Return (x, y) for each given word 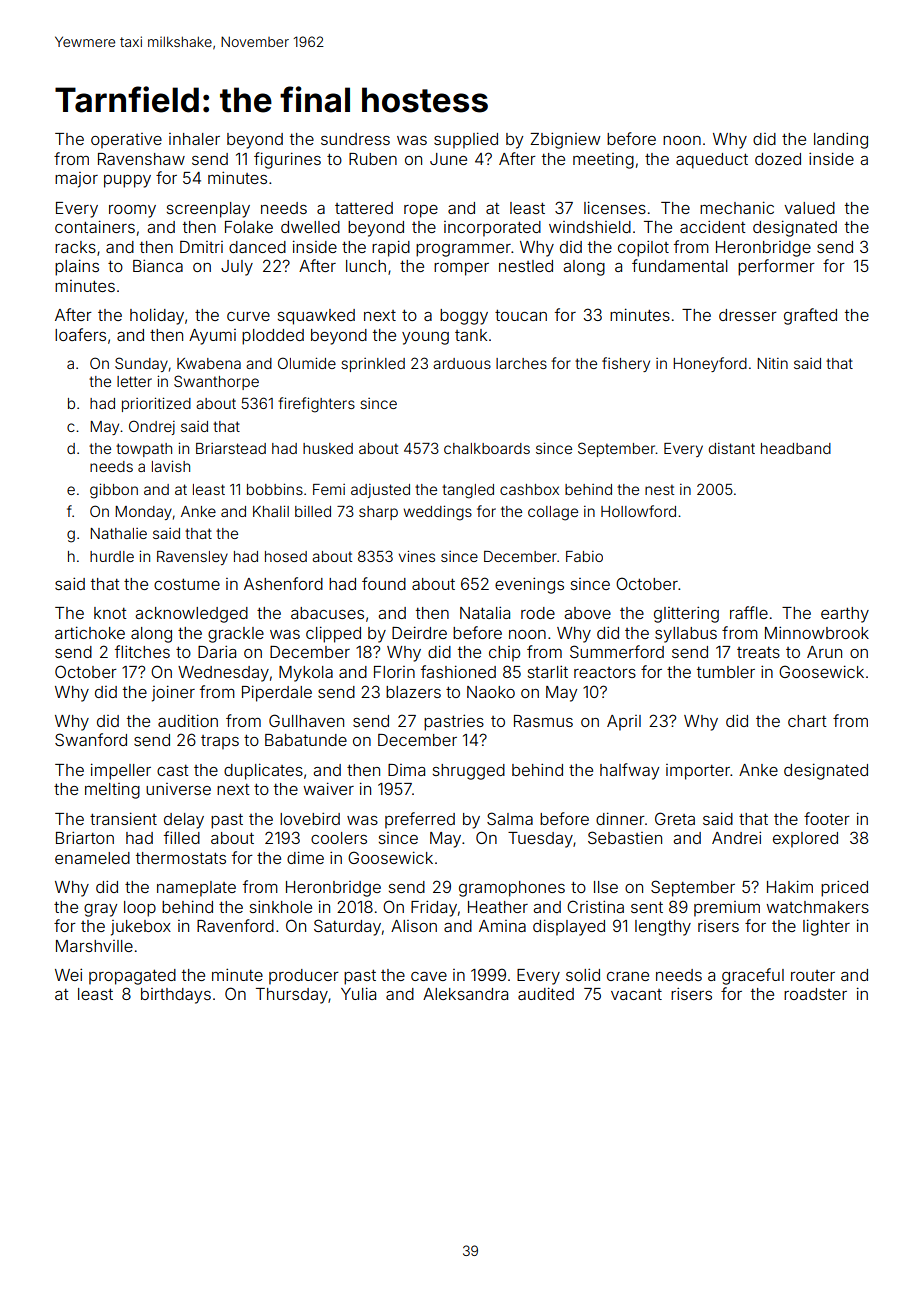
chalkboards (487, 448)
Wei (68, 974)
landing (841, 140)
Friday (434, 908)
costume (187, 584)
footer (827, 818)
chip (504, 654)
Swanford (91, 739)
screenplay (208, 210)
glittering (686, 614)
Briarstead (231, 448)
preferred (420, 820)
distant (732, 448)
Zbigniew (565, 140)
